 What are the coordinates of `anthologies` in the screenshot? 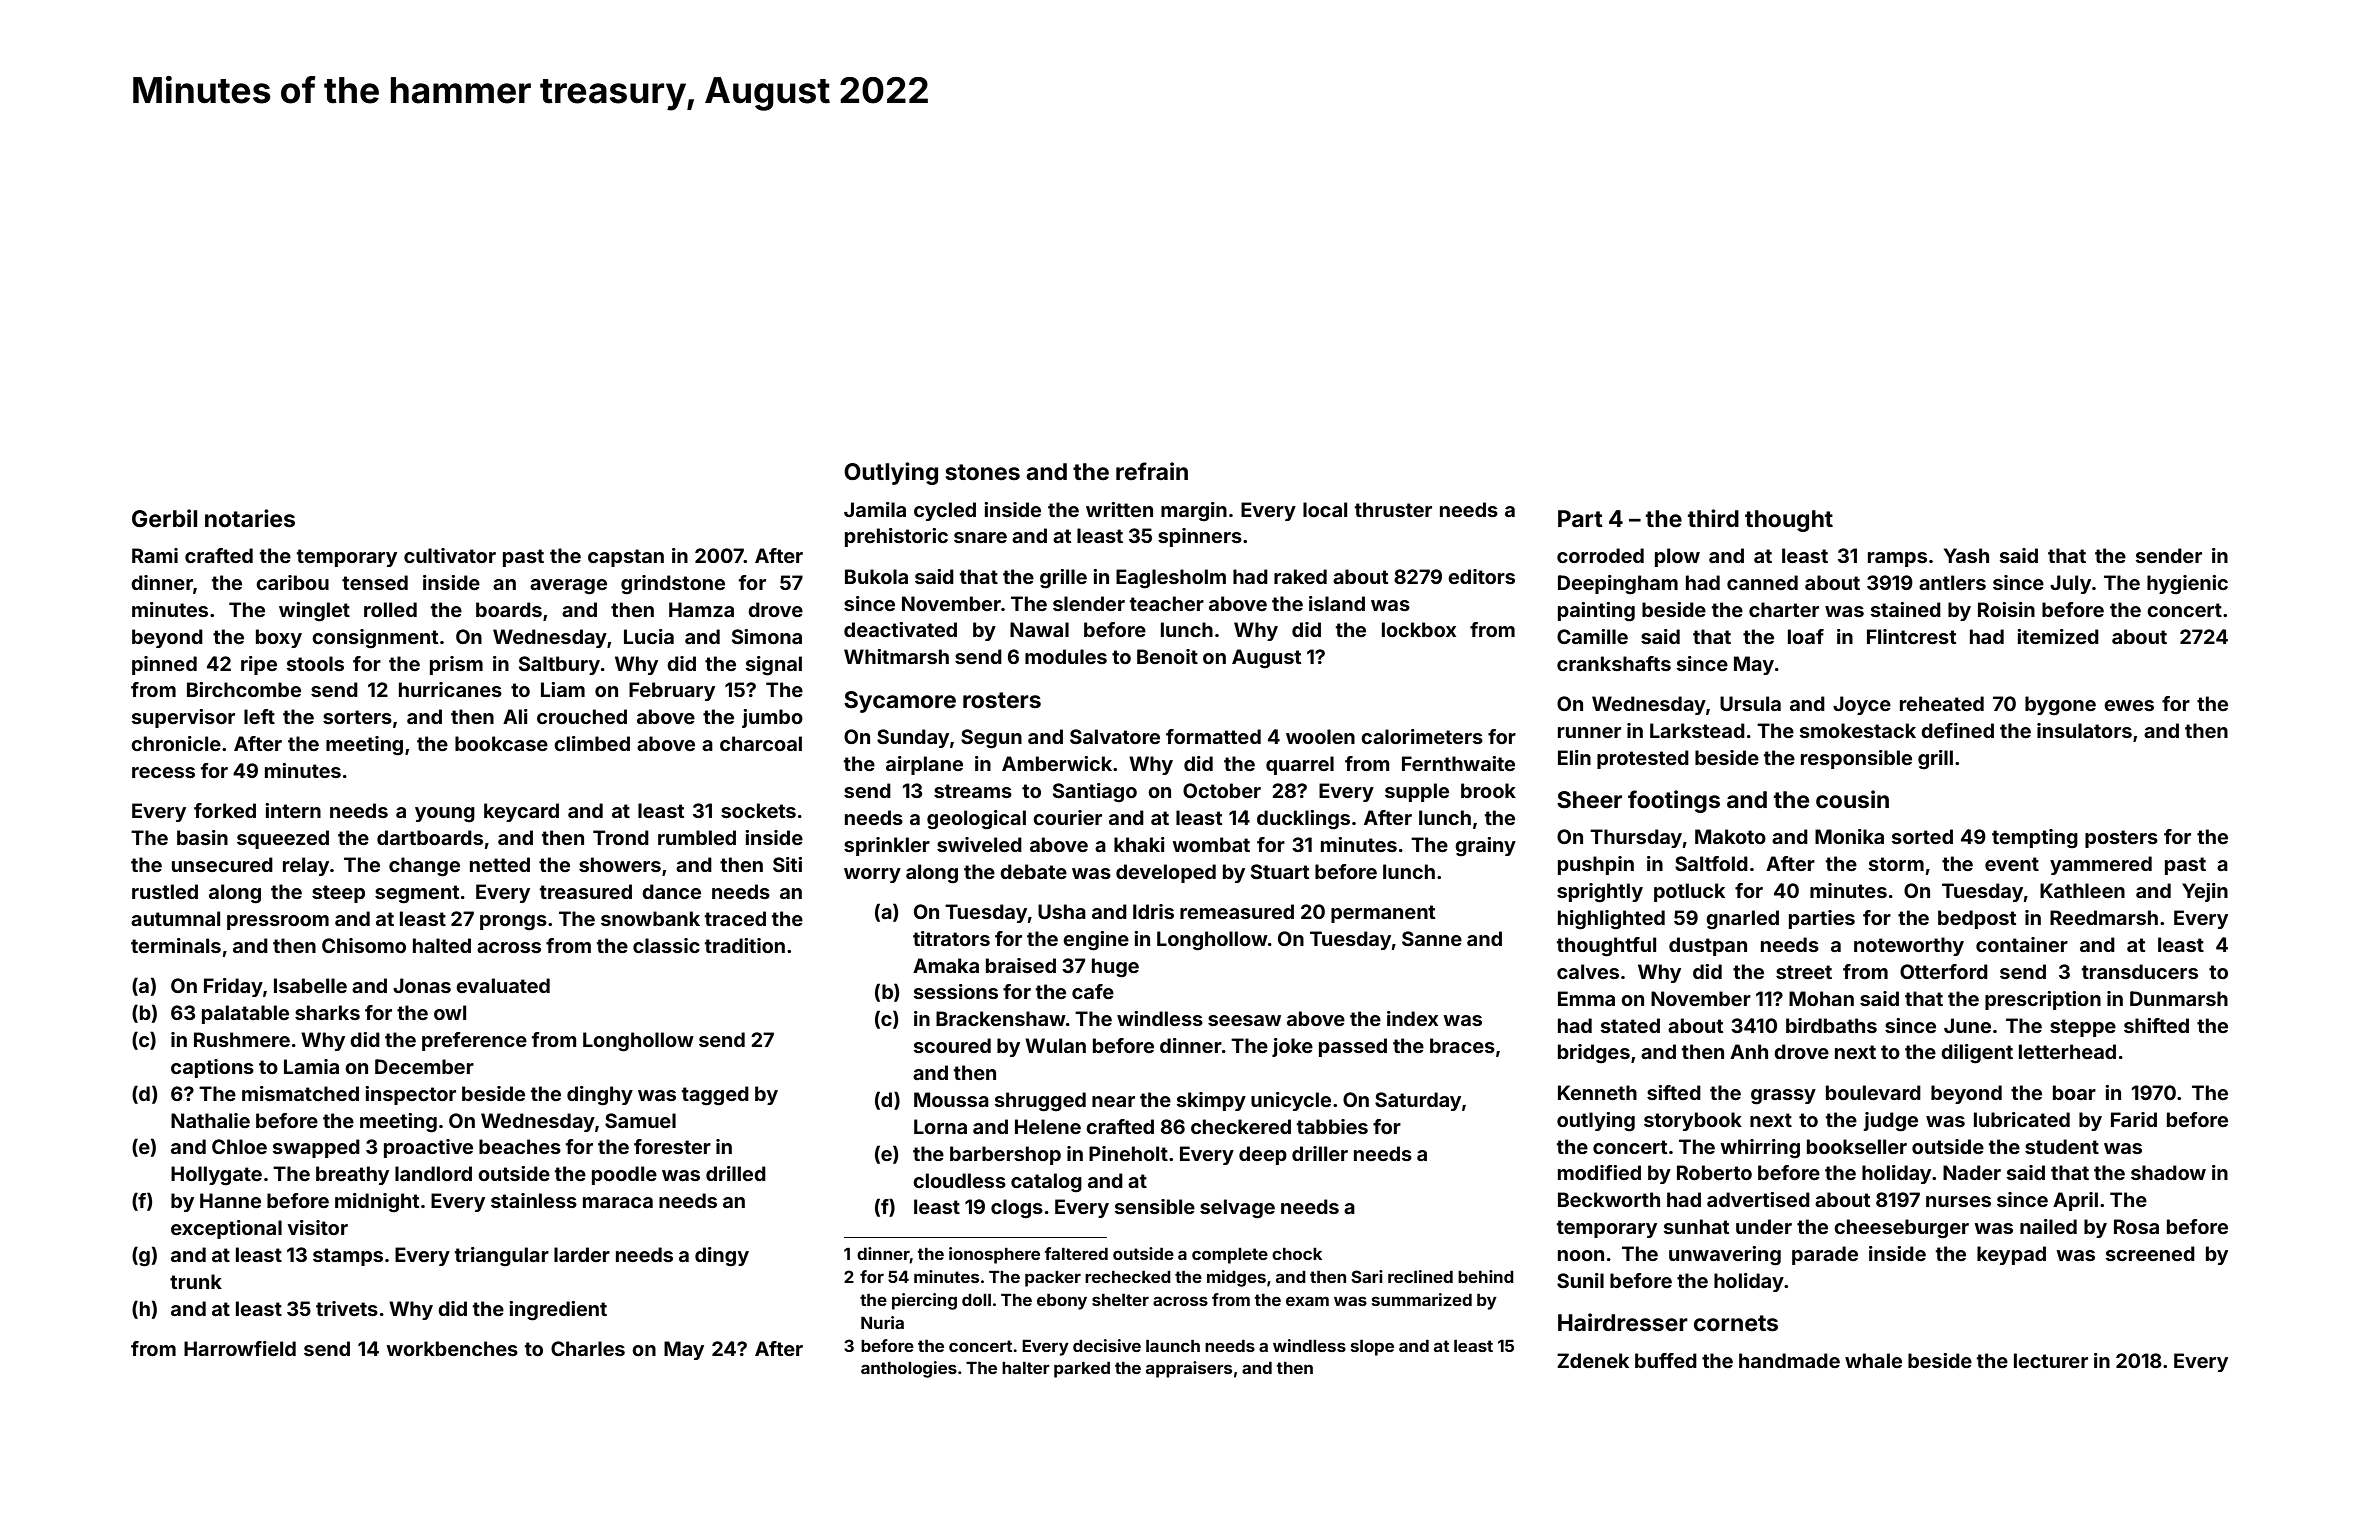 It's located at (909, 1369).
